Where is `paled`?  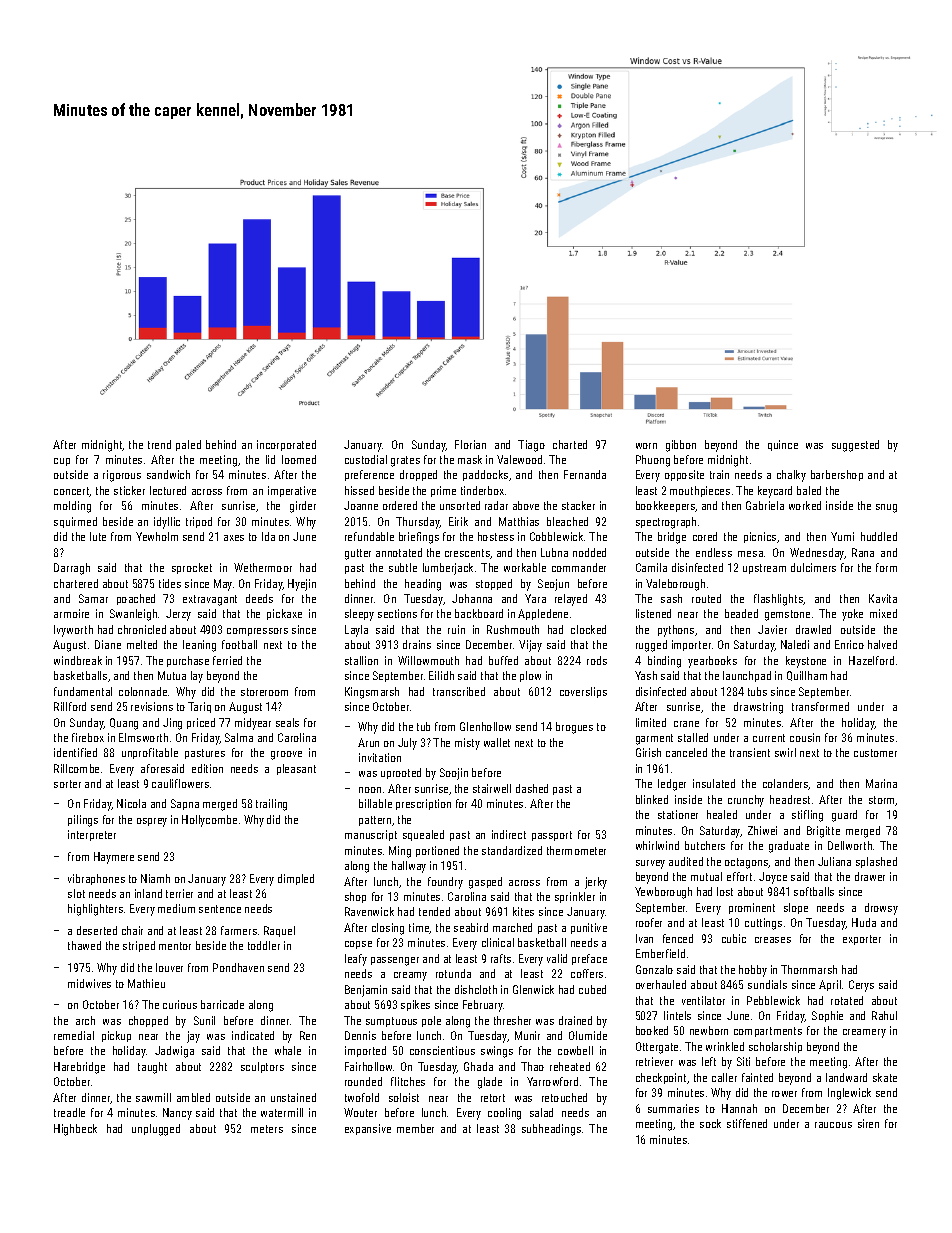
paled is located at coordinates (188, 445).
